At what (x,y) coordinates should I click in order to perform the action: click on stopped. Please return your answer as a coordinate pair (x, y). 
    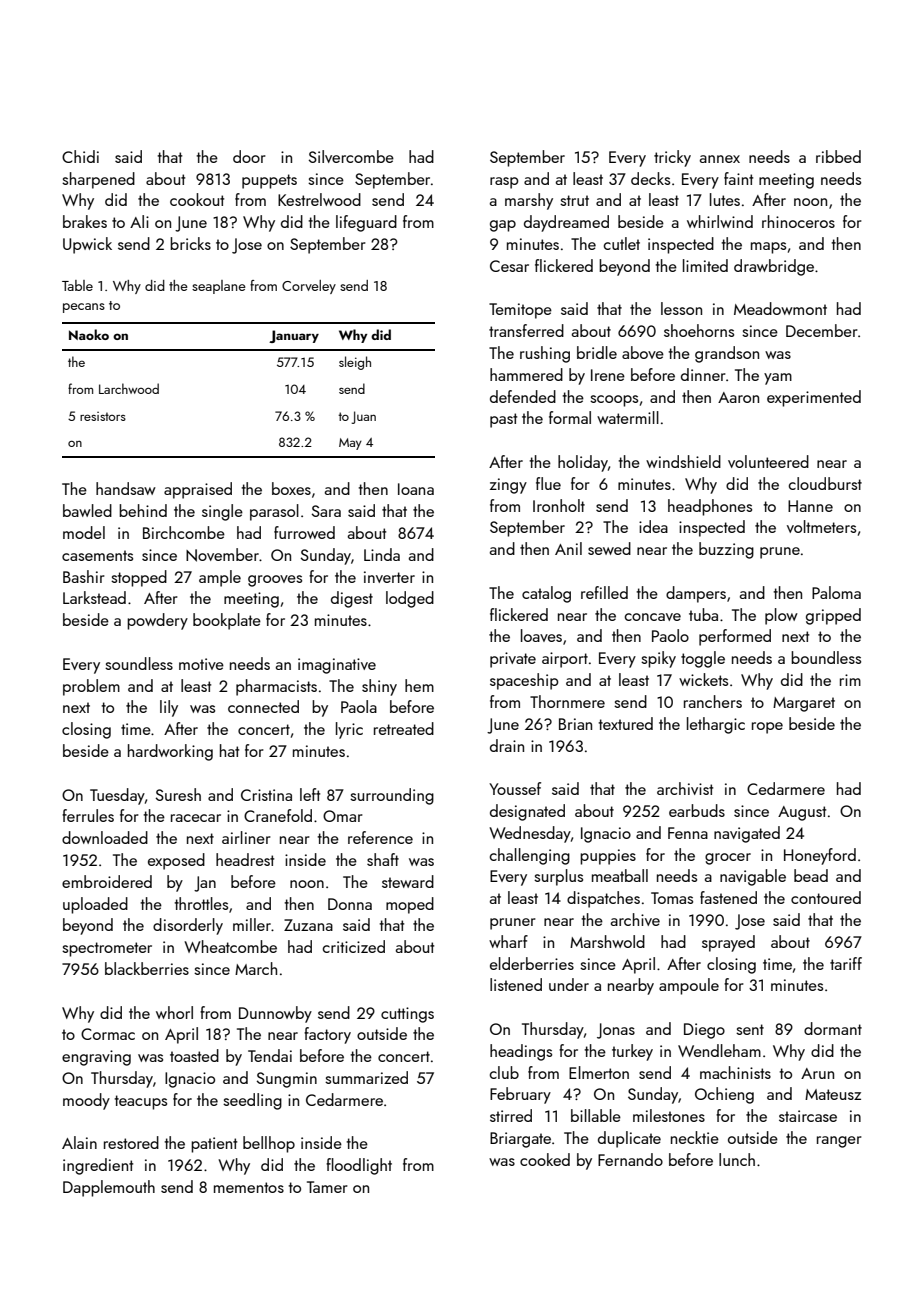
    Looking at the image, I should click on (139, 578).
